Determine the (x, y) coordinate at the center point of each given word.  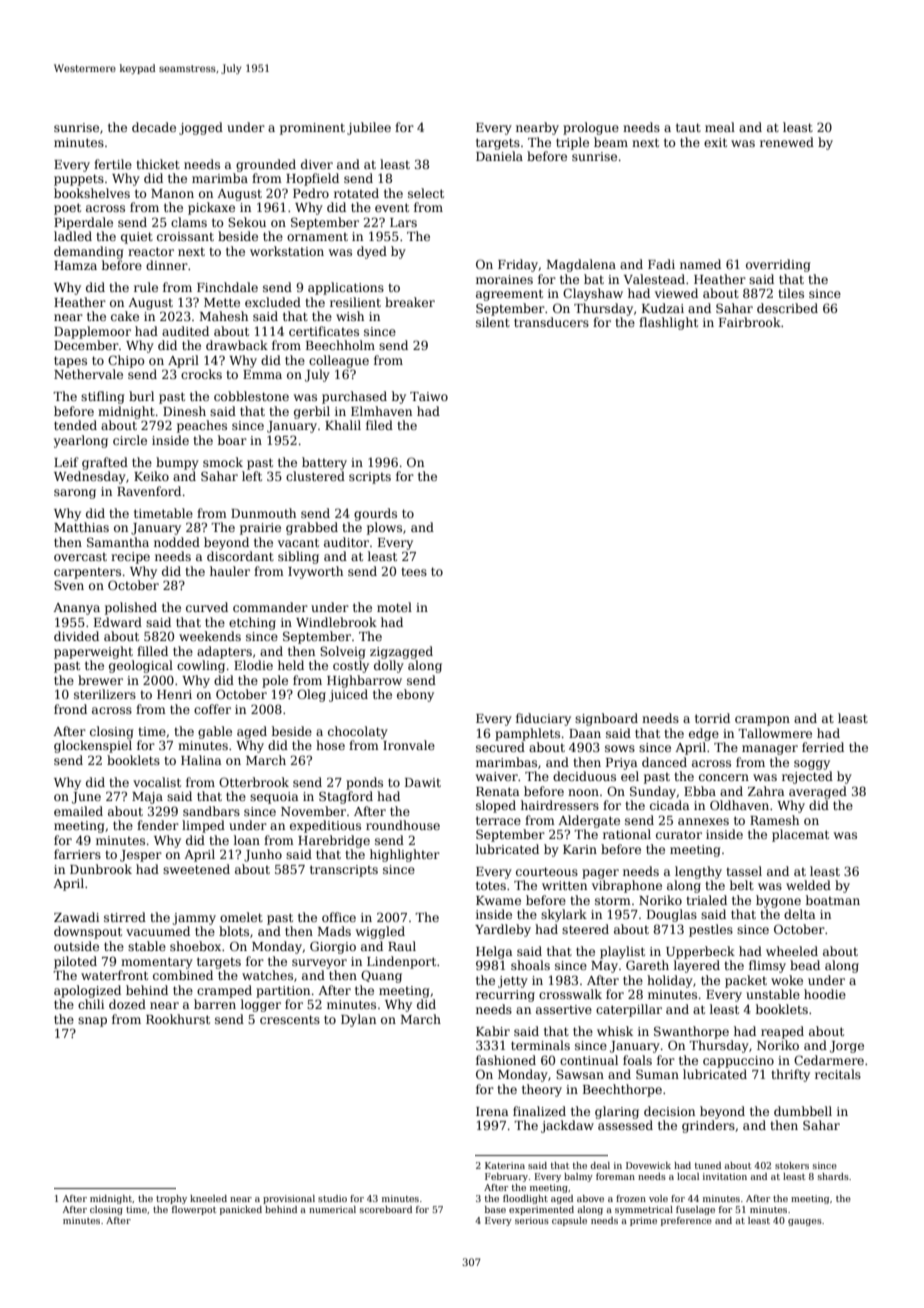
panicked (241, 1210)
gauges (805, 1222)
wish (350, 316)
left (252, 476)
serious (532, 1220)
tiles (791, 293)
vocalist (157, 782)
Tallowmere (775, 733)
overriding (778, 265)
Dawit (423, 782)
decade (154, 127)
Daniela (499, 156)
